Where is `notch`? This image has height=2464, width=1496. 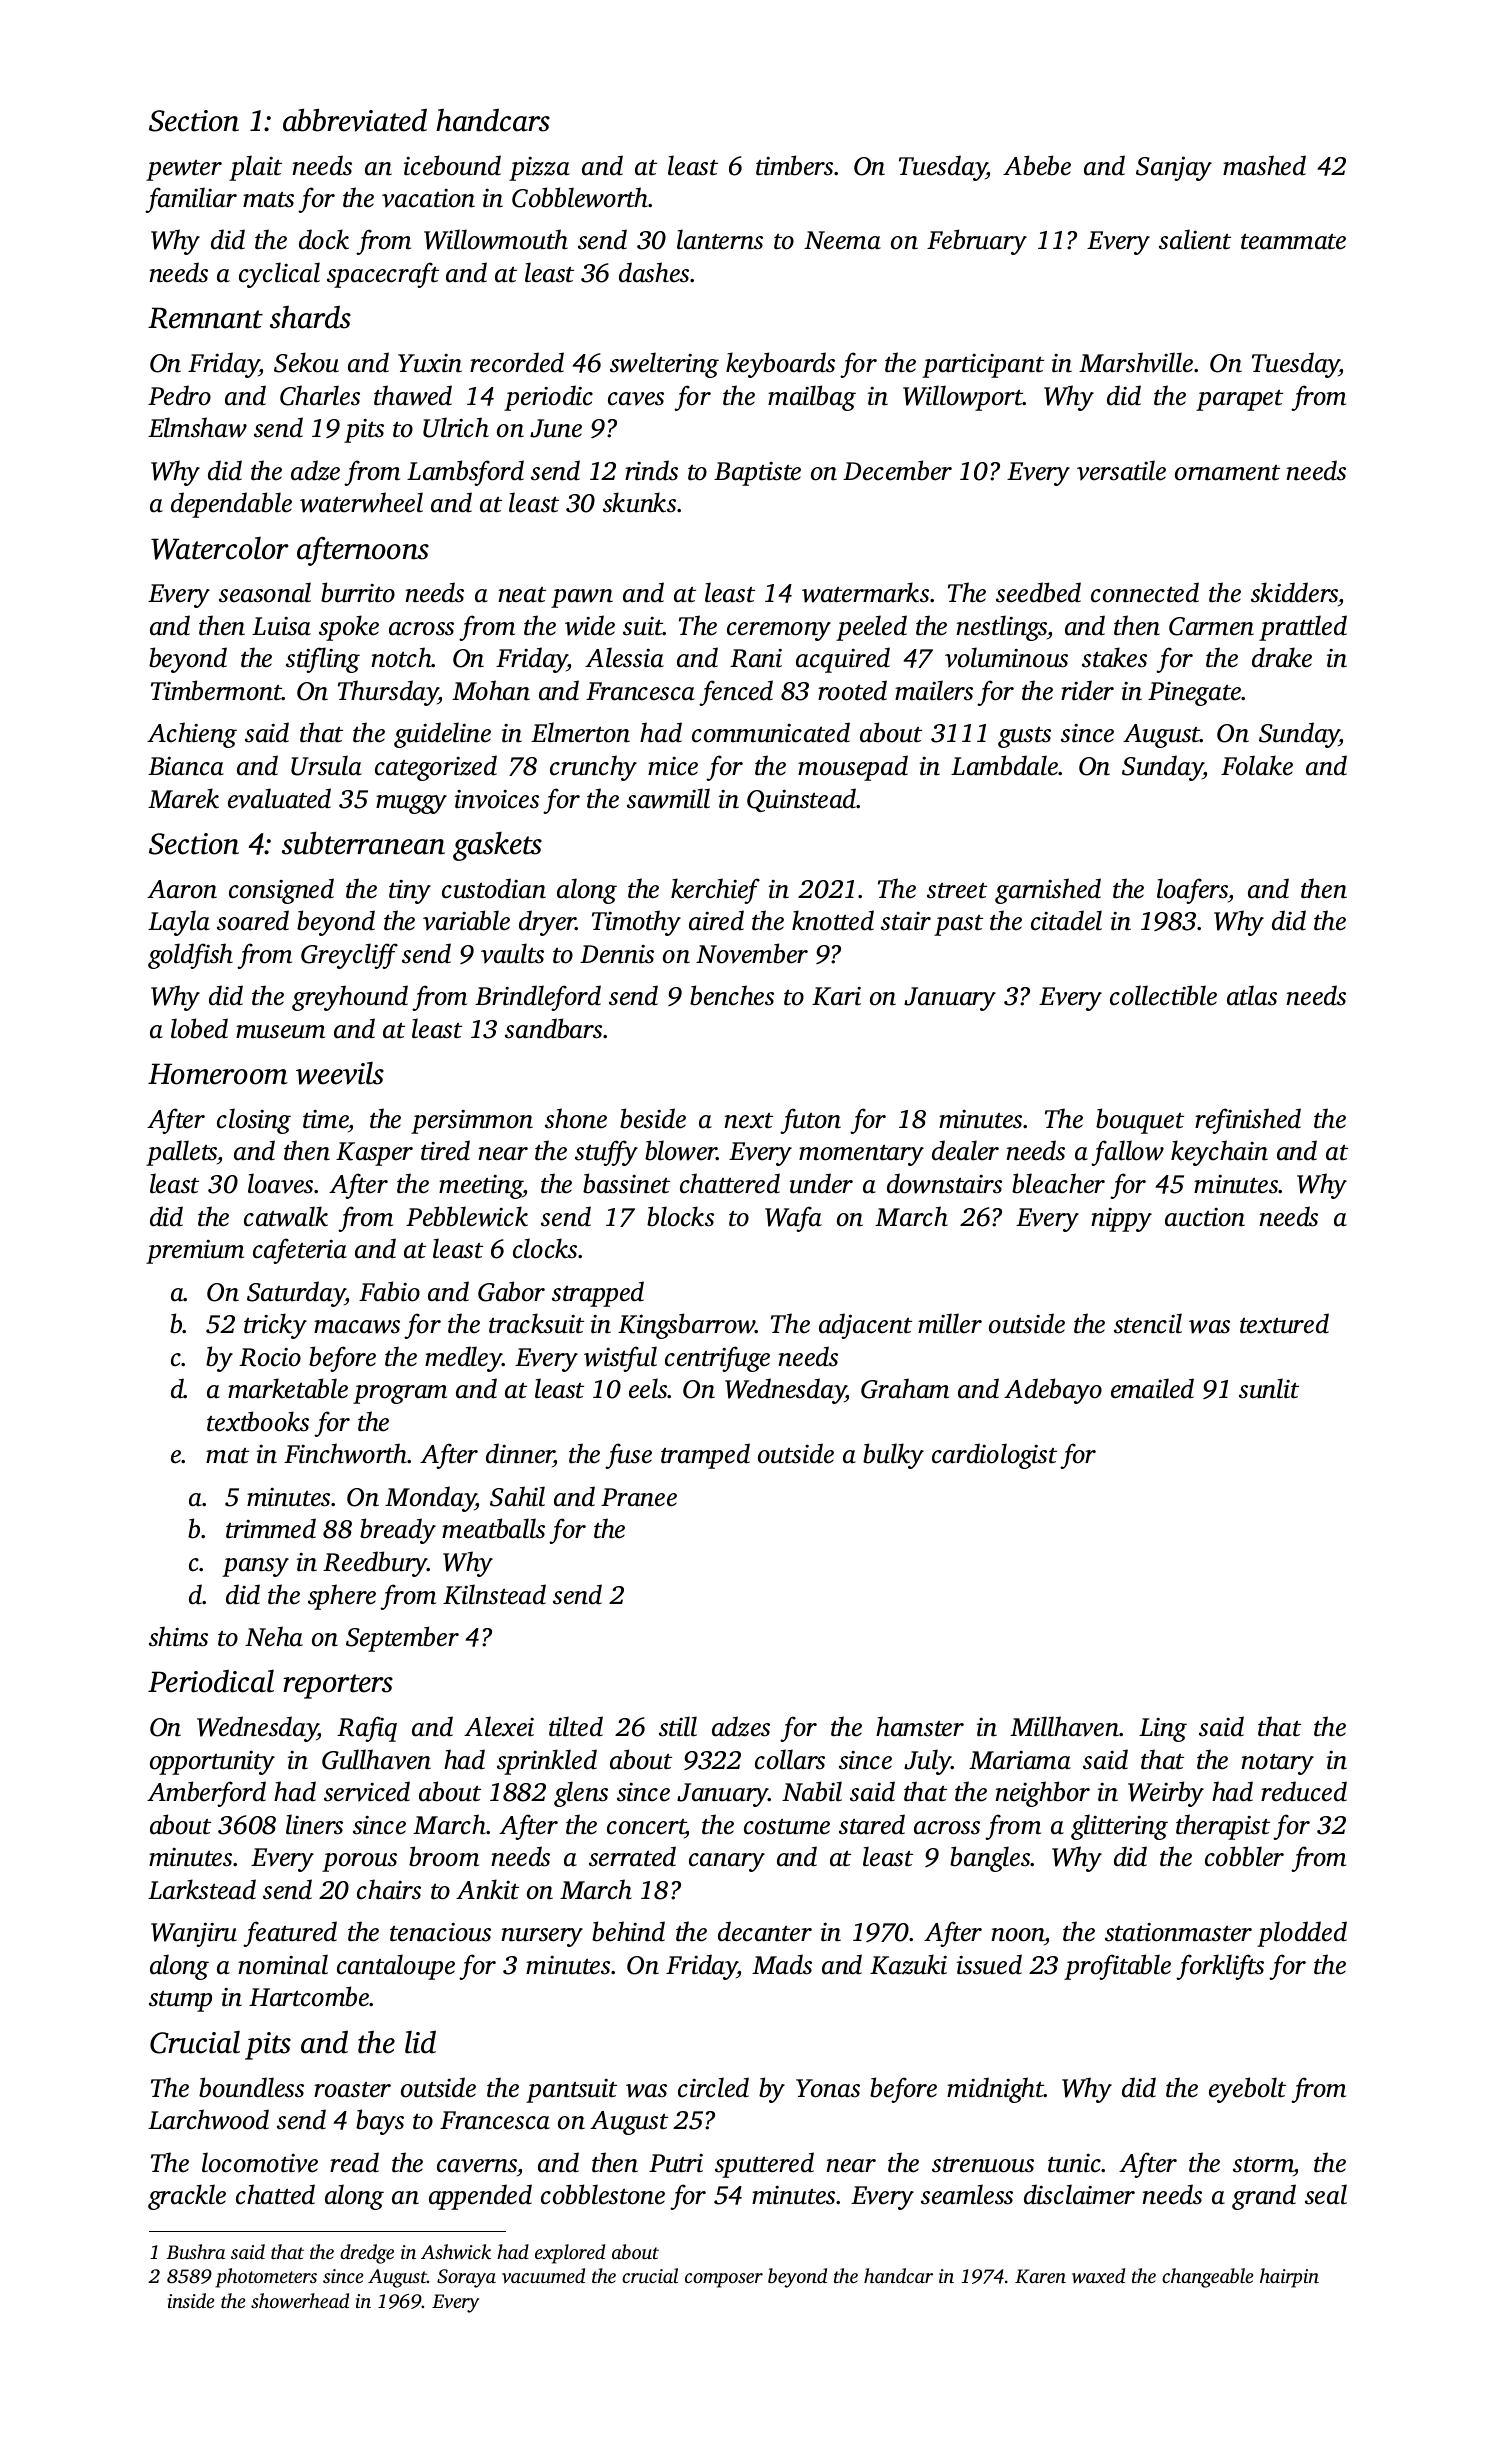
notch is located at coordinates (401, 657).
